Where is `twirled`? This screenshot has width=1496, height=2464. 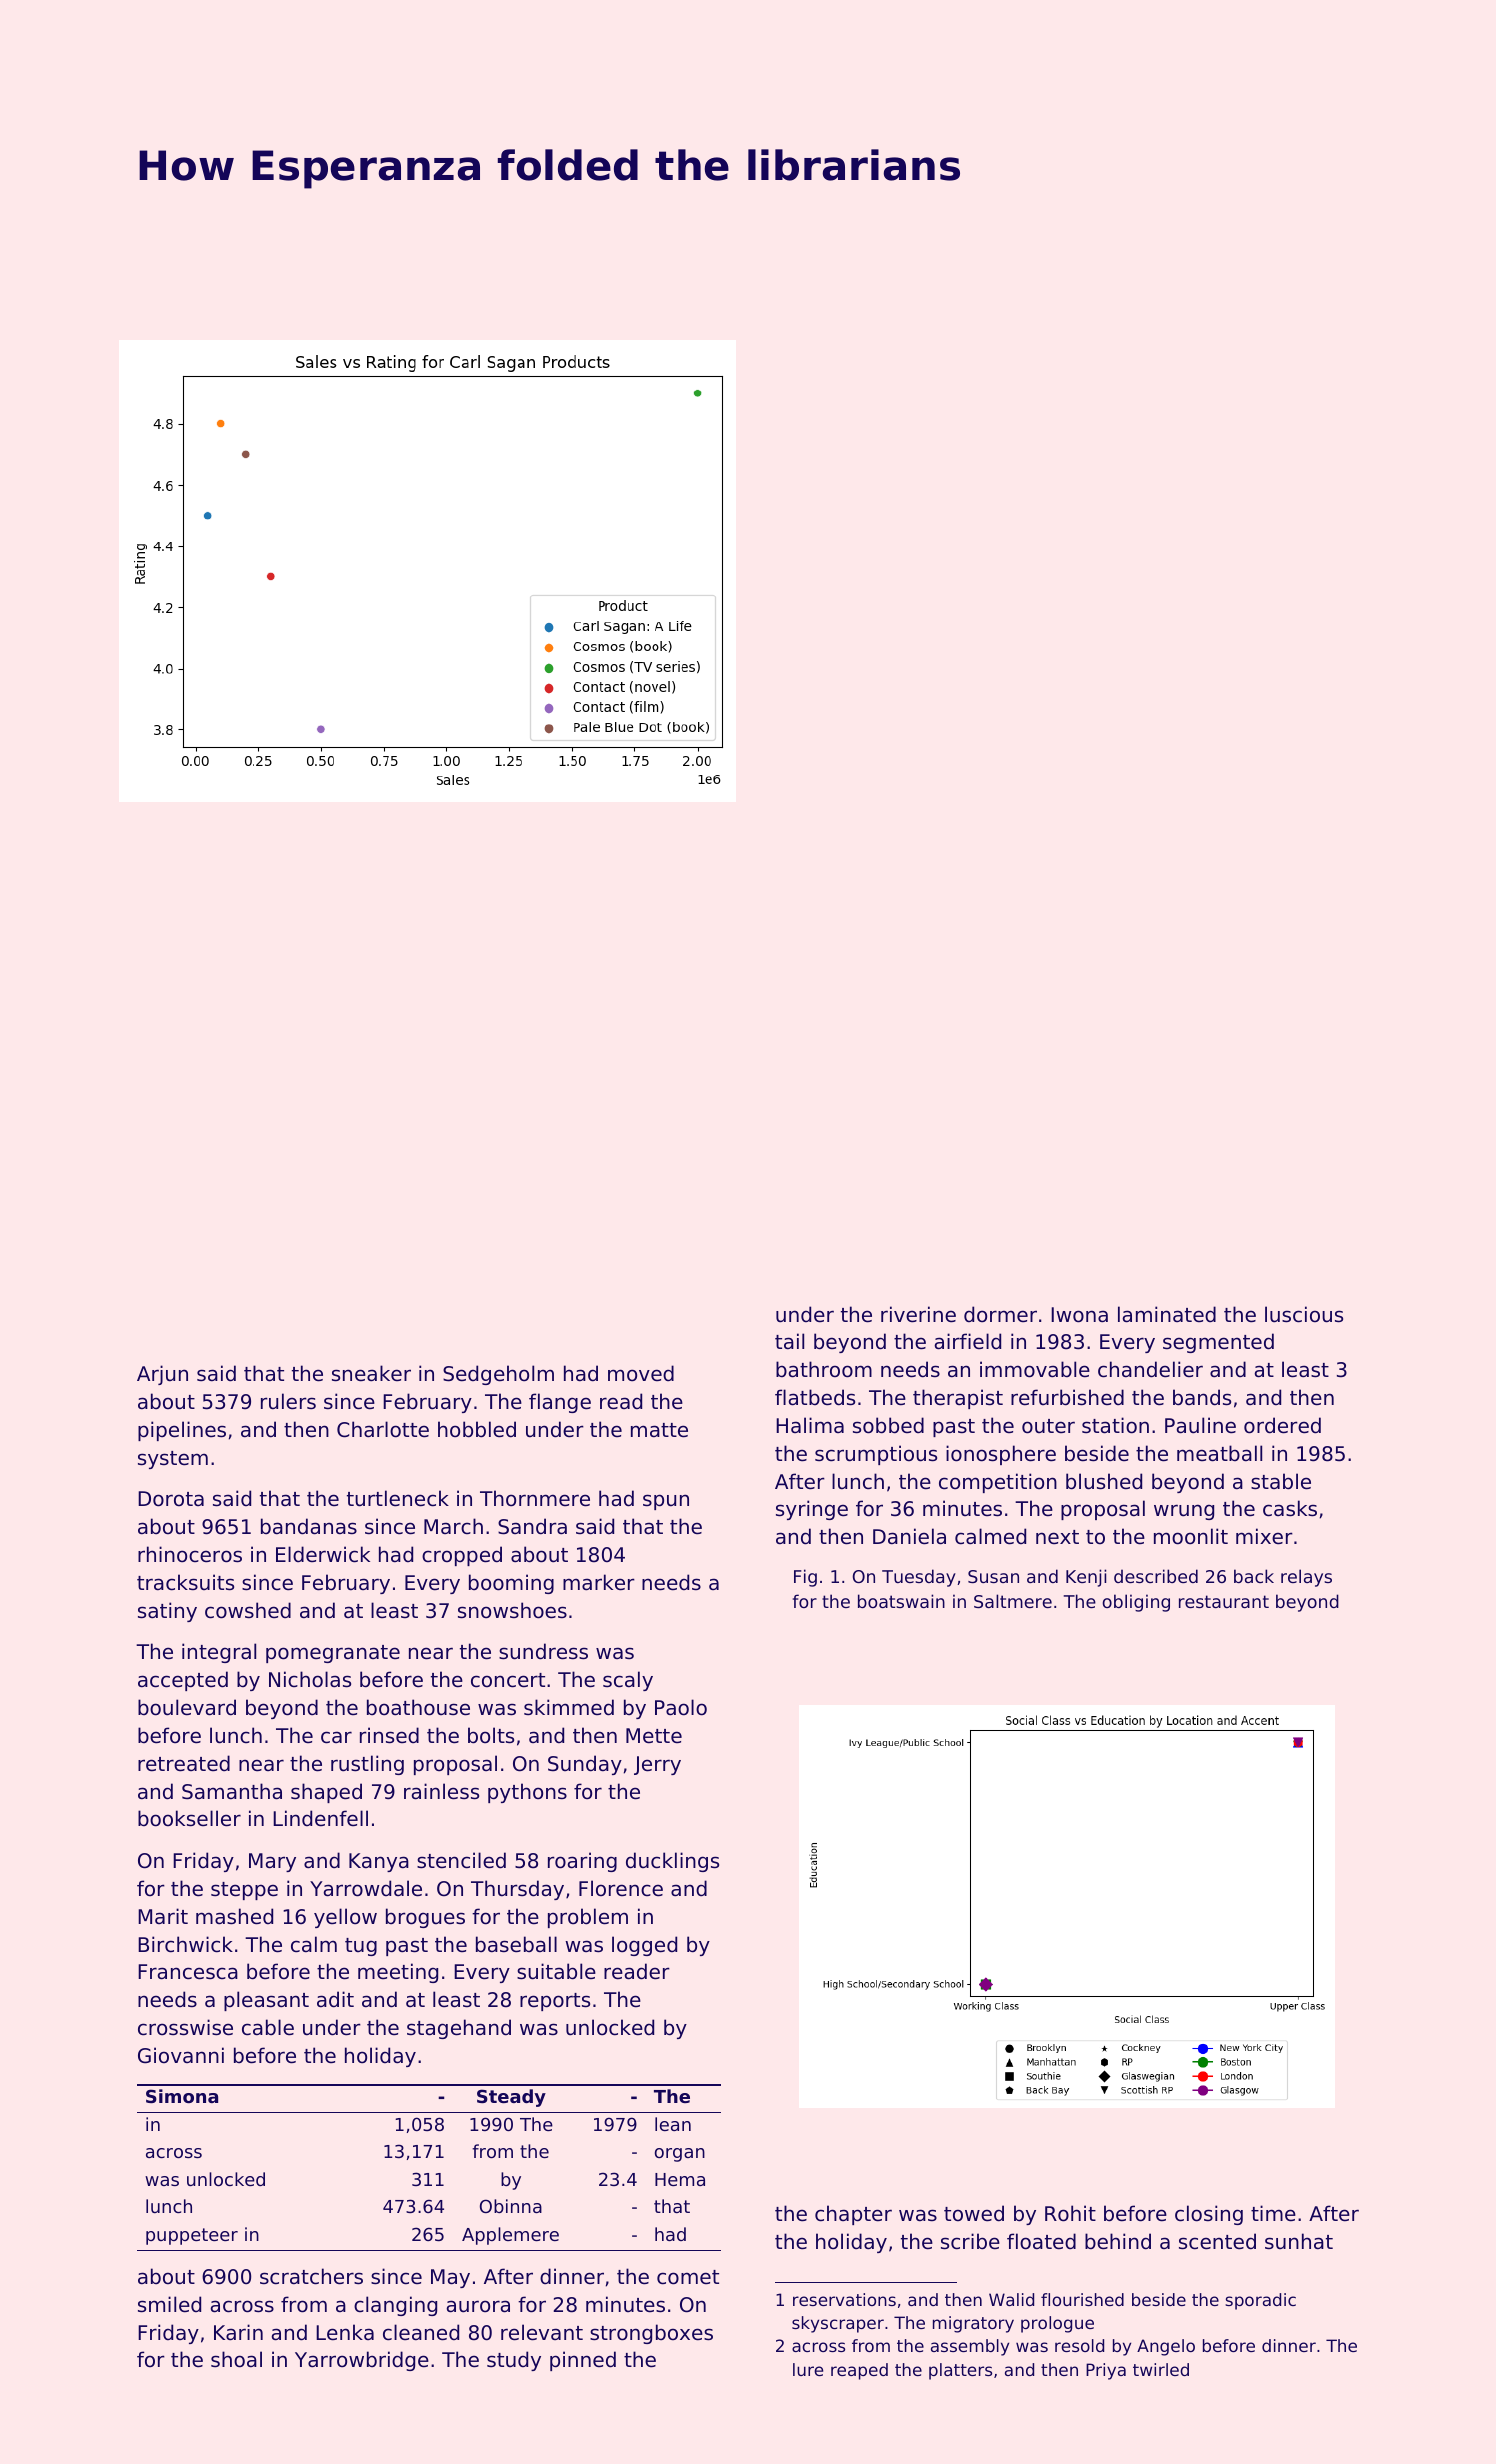
twirled is located at coordinates (1161, 2369).
